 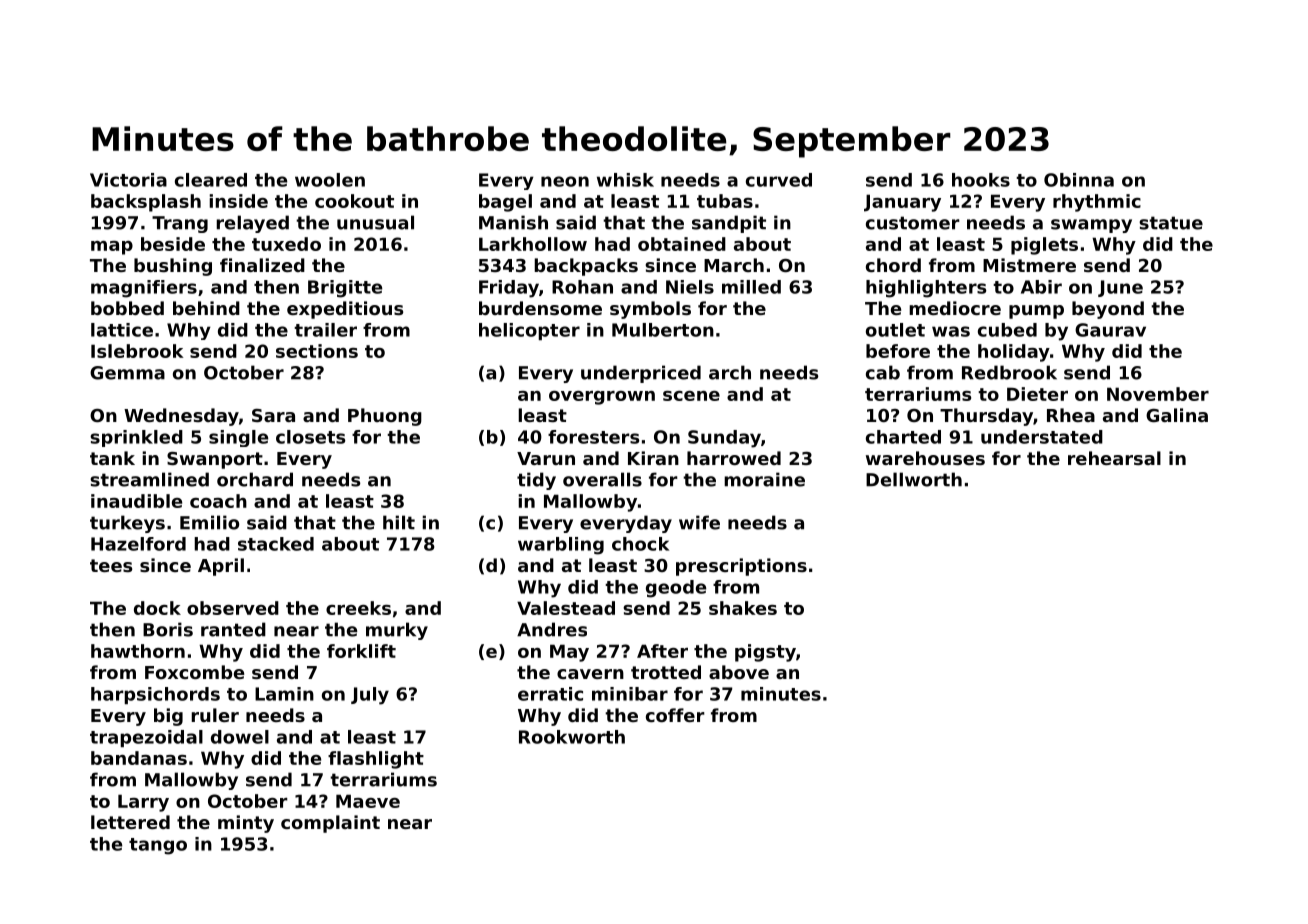 What do you see at coordinates (675, 715) in the screenshot?
I see `coffer` at bounding box center [675, 715].
